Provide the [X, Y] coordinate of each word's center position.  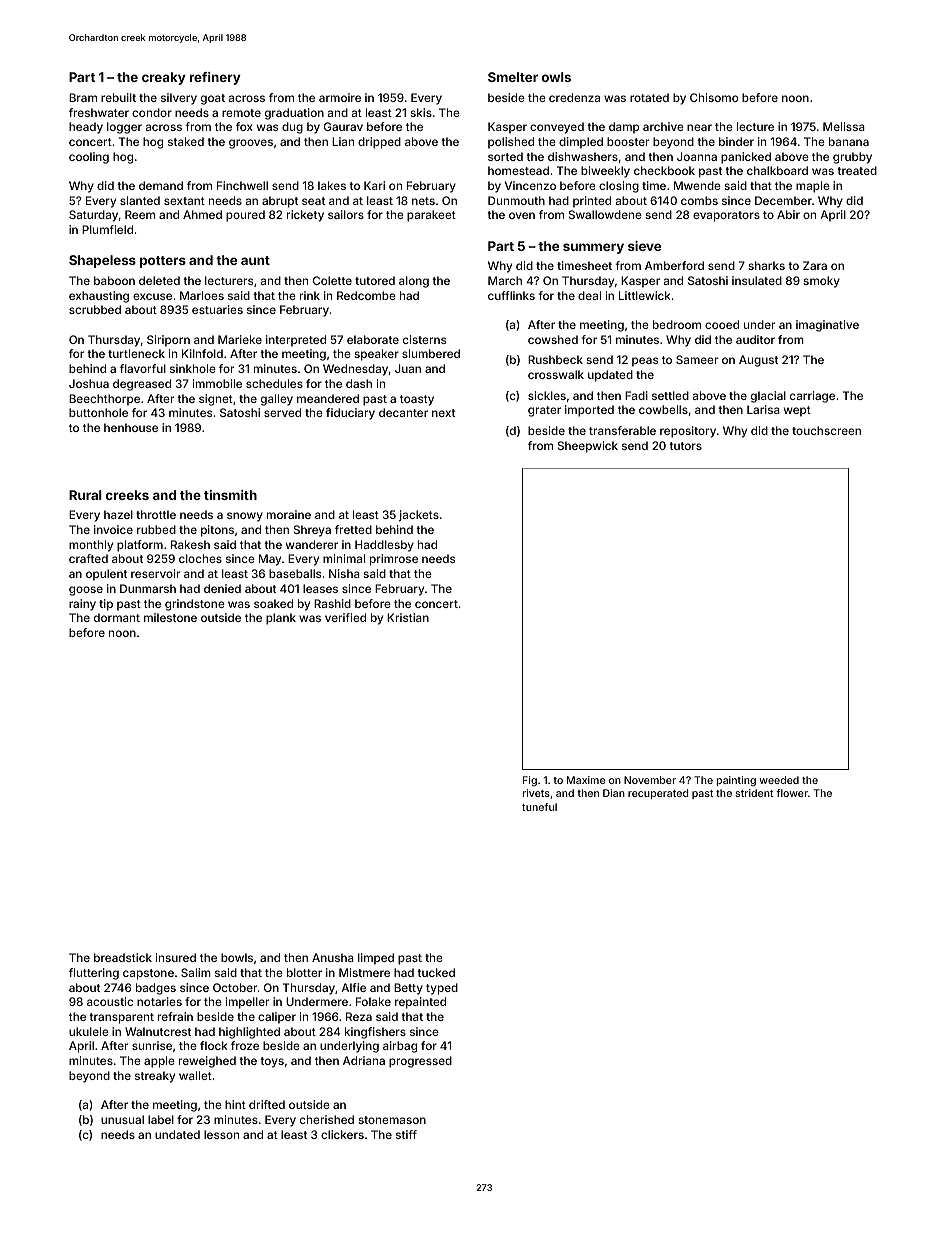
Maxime [586, 780]
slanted [140, 200]
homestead [518, 170]
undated [177, 1134]
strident [755, 793]
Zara [815, 265]
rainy [82, 605]
